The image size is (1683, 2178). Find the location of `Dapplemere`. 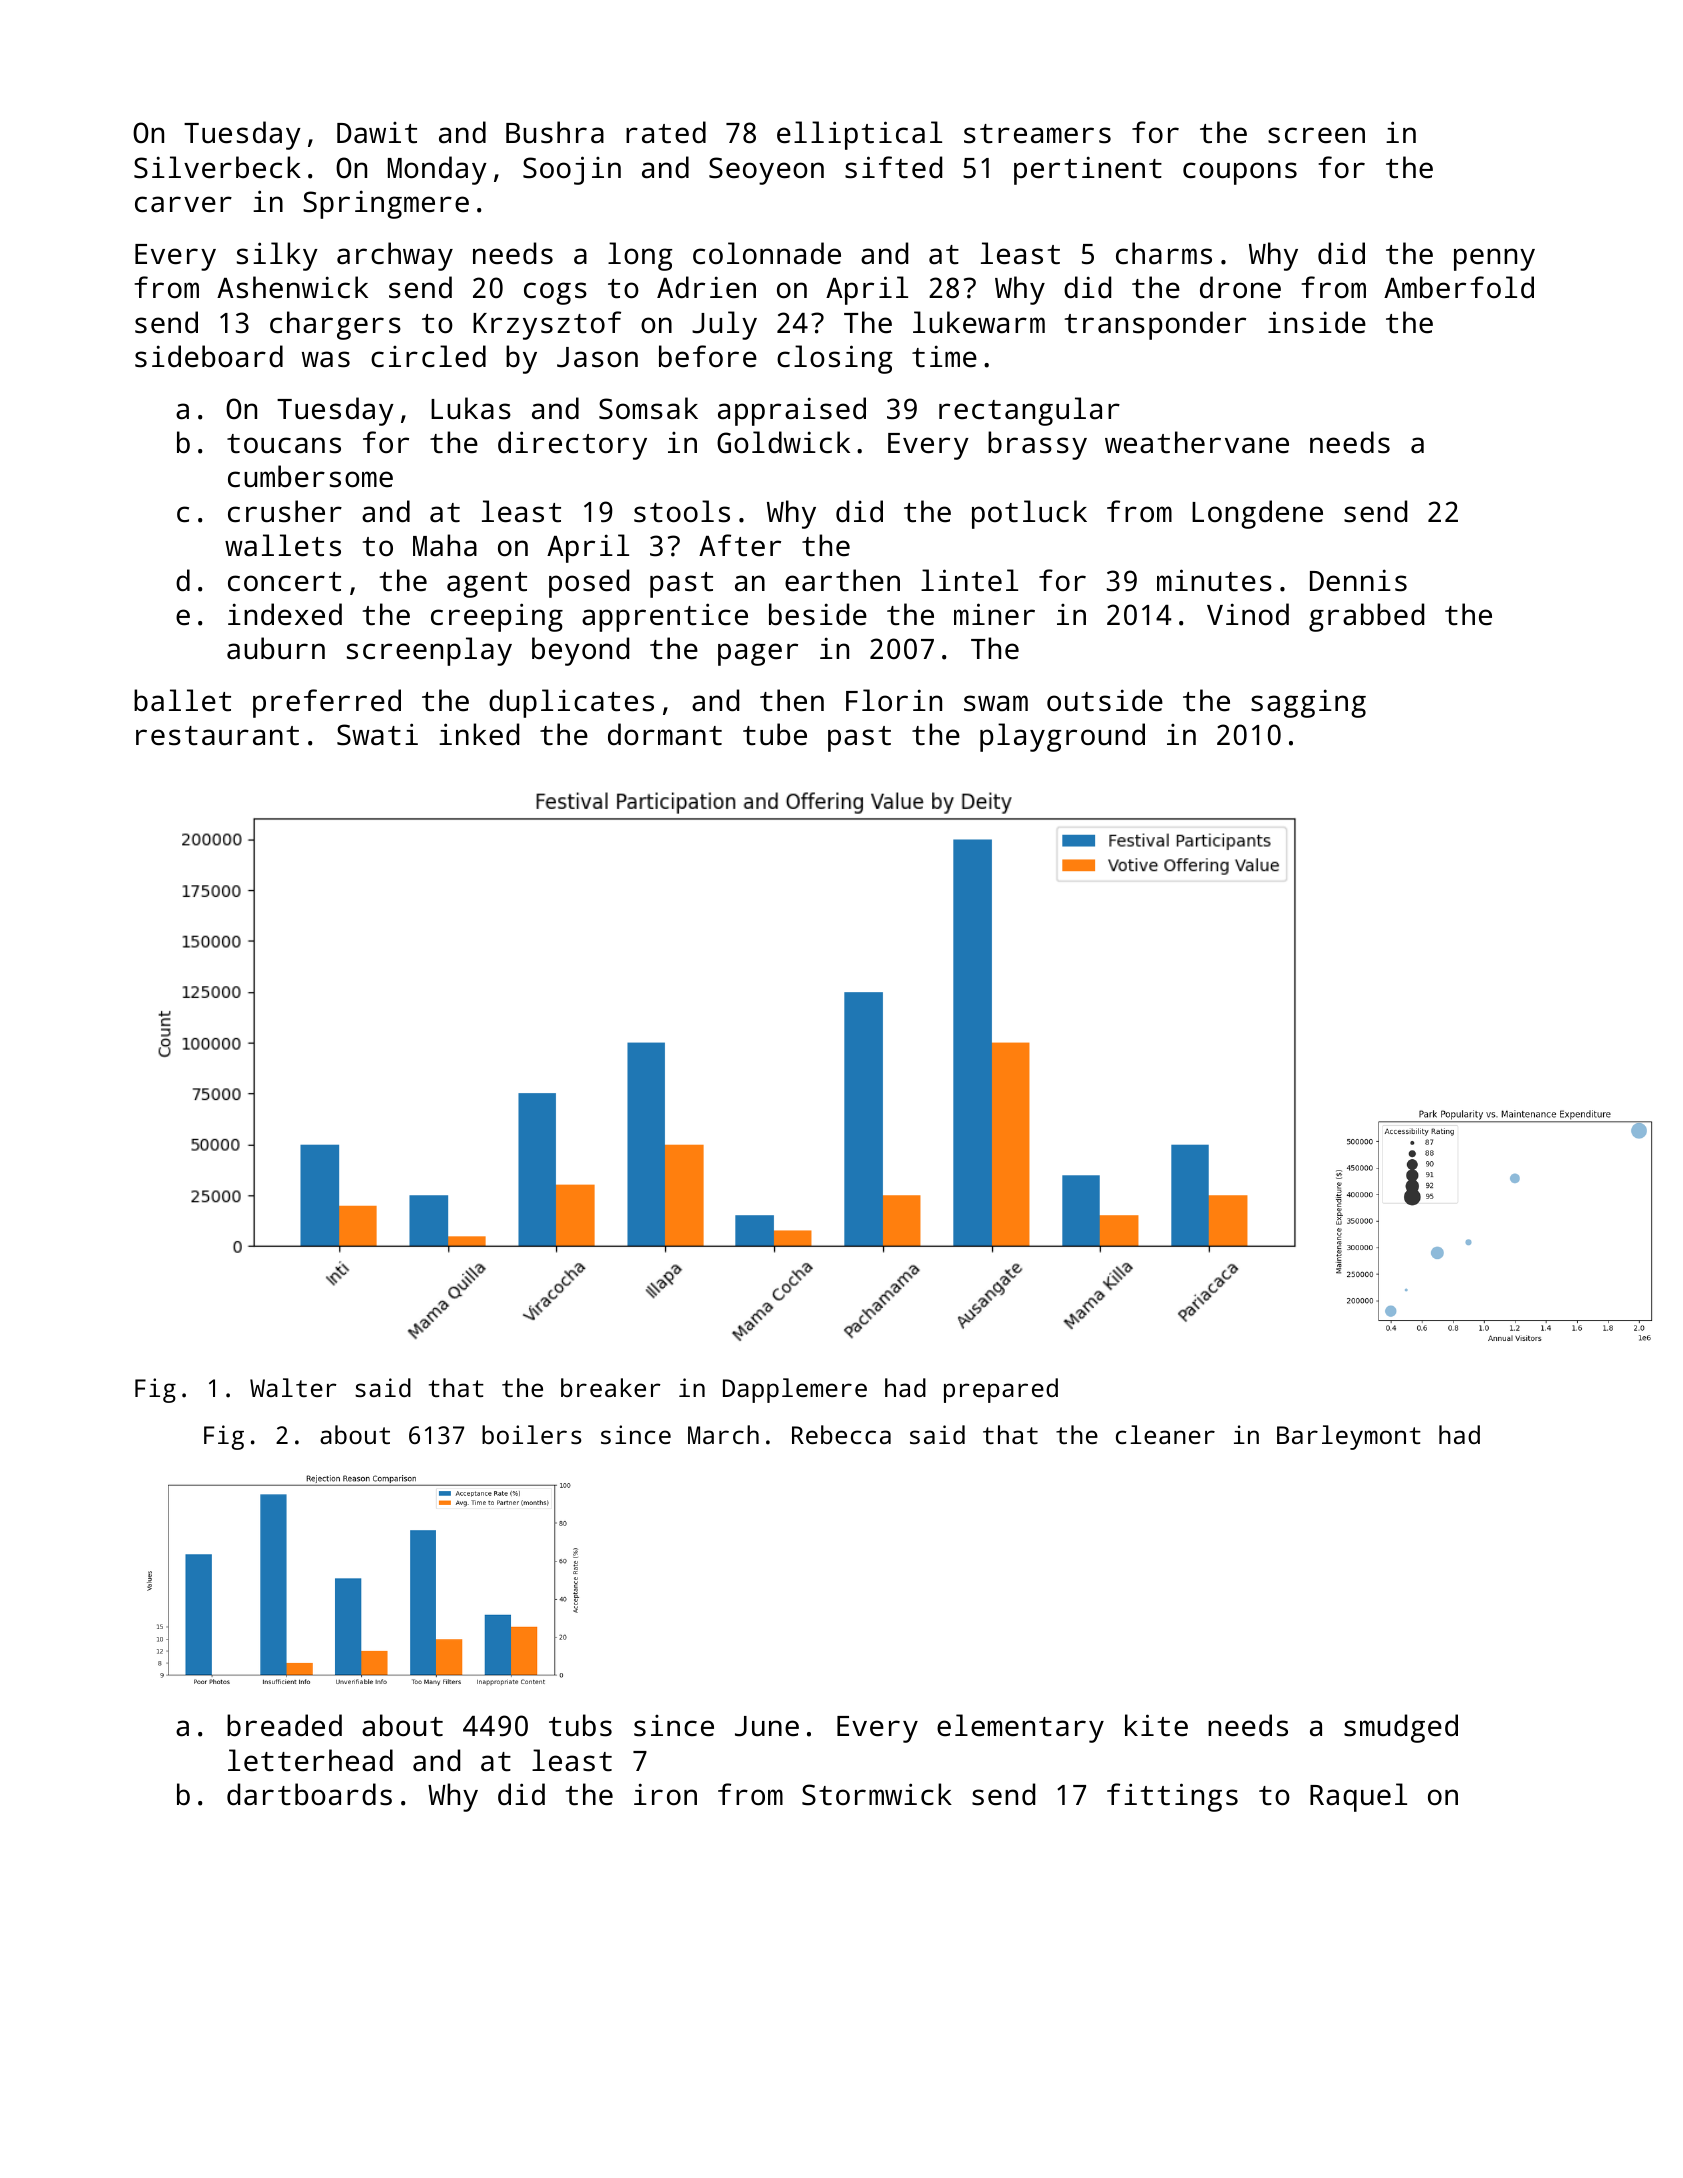

Dapplemere is located at coordinates (795, 1390).
